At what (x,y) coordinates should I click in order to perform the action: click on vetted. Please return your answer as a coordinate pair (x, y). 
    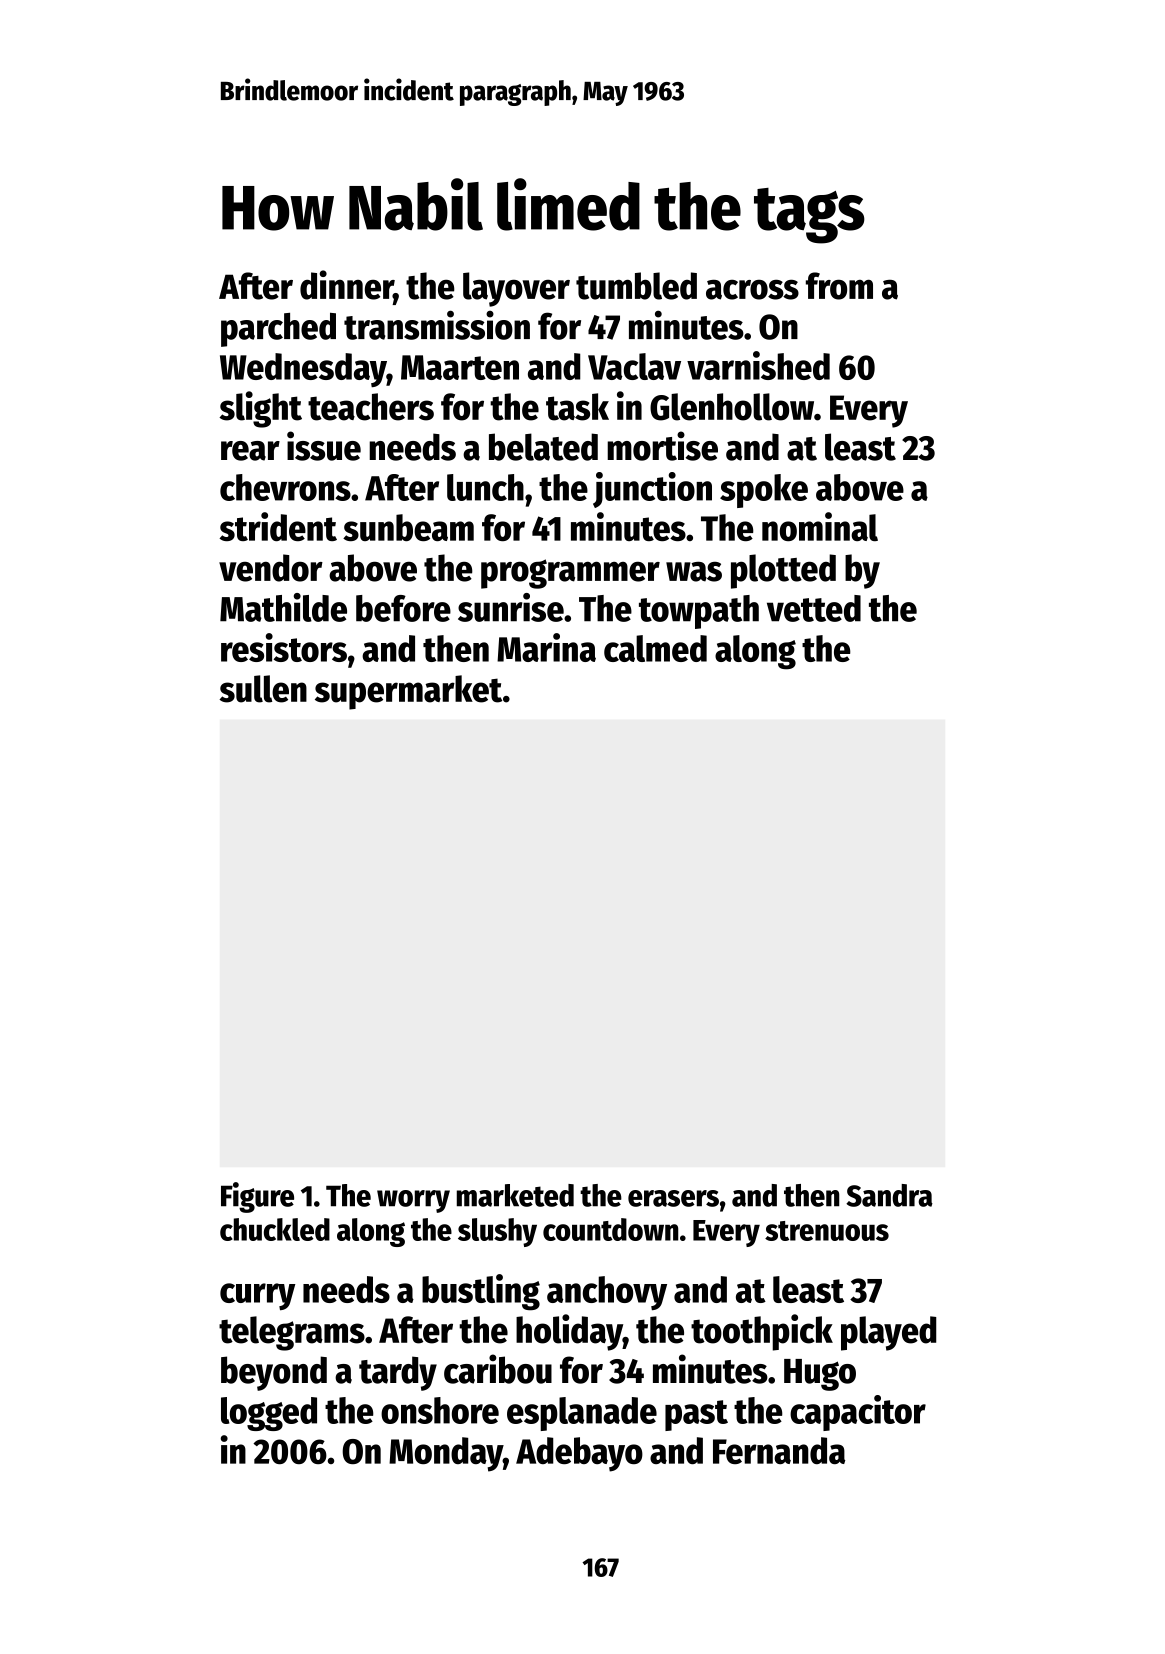
    Looking at the image, I should click on (814, 608).
